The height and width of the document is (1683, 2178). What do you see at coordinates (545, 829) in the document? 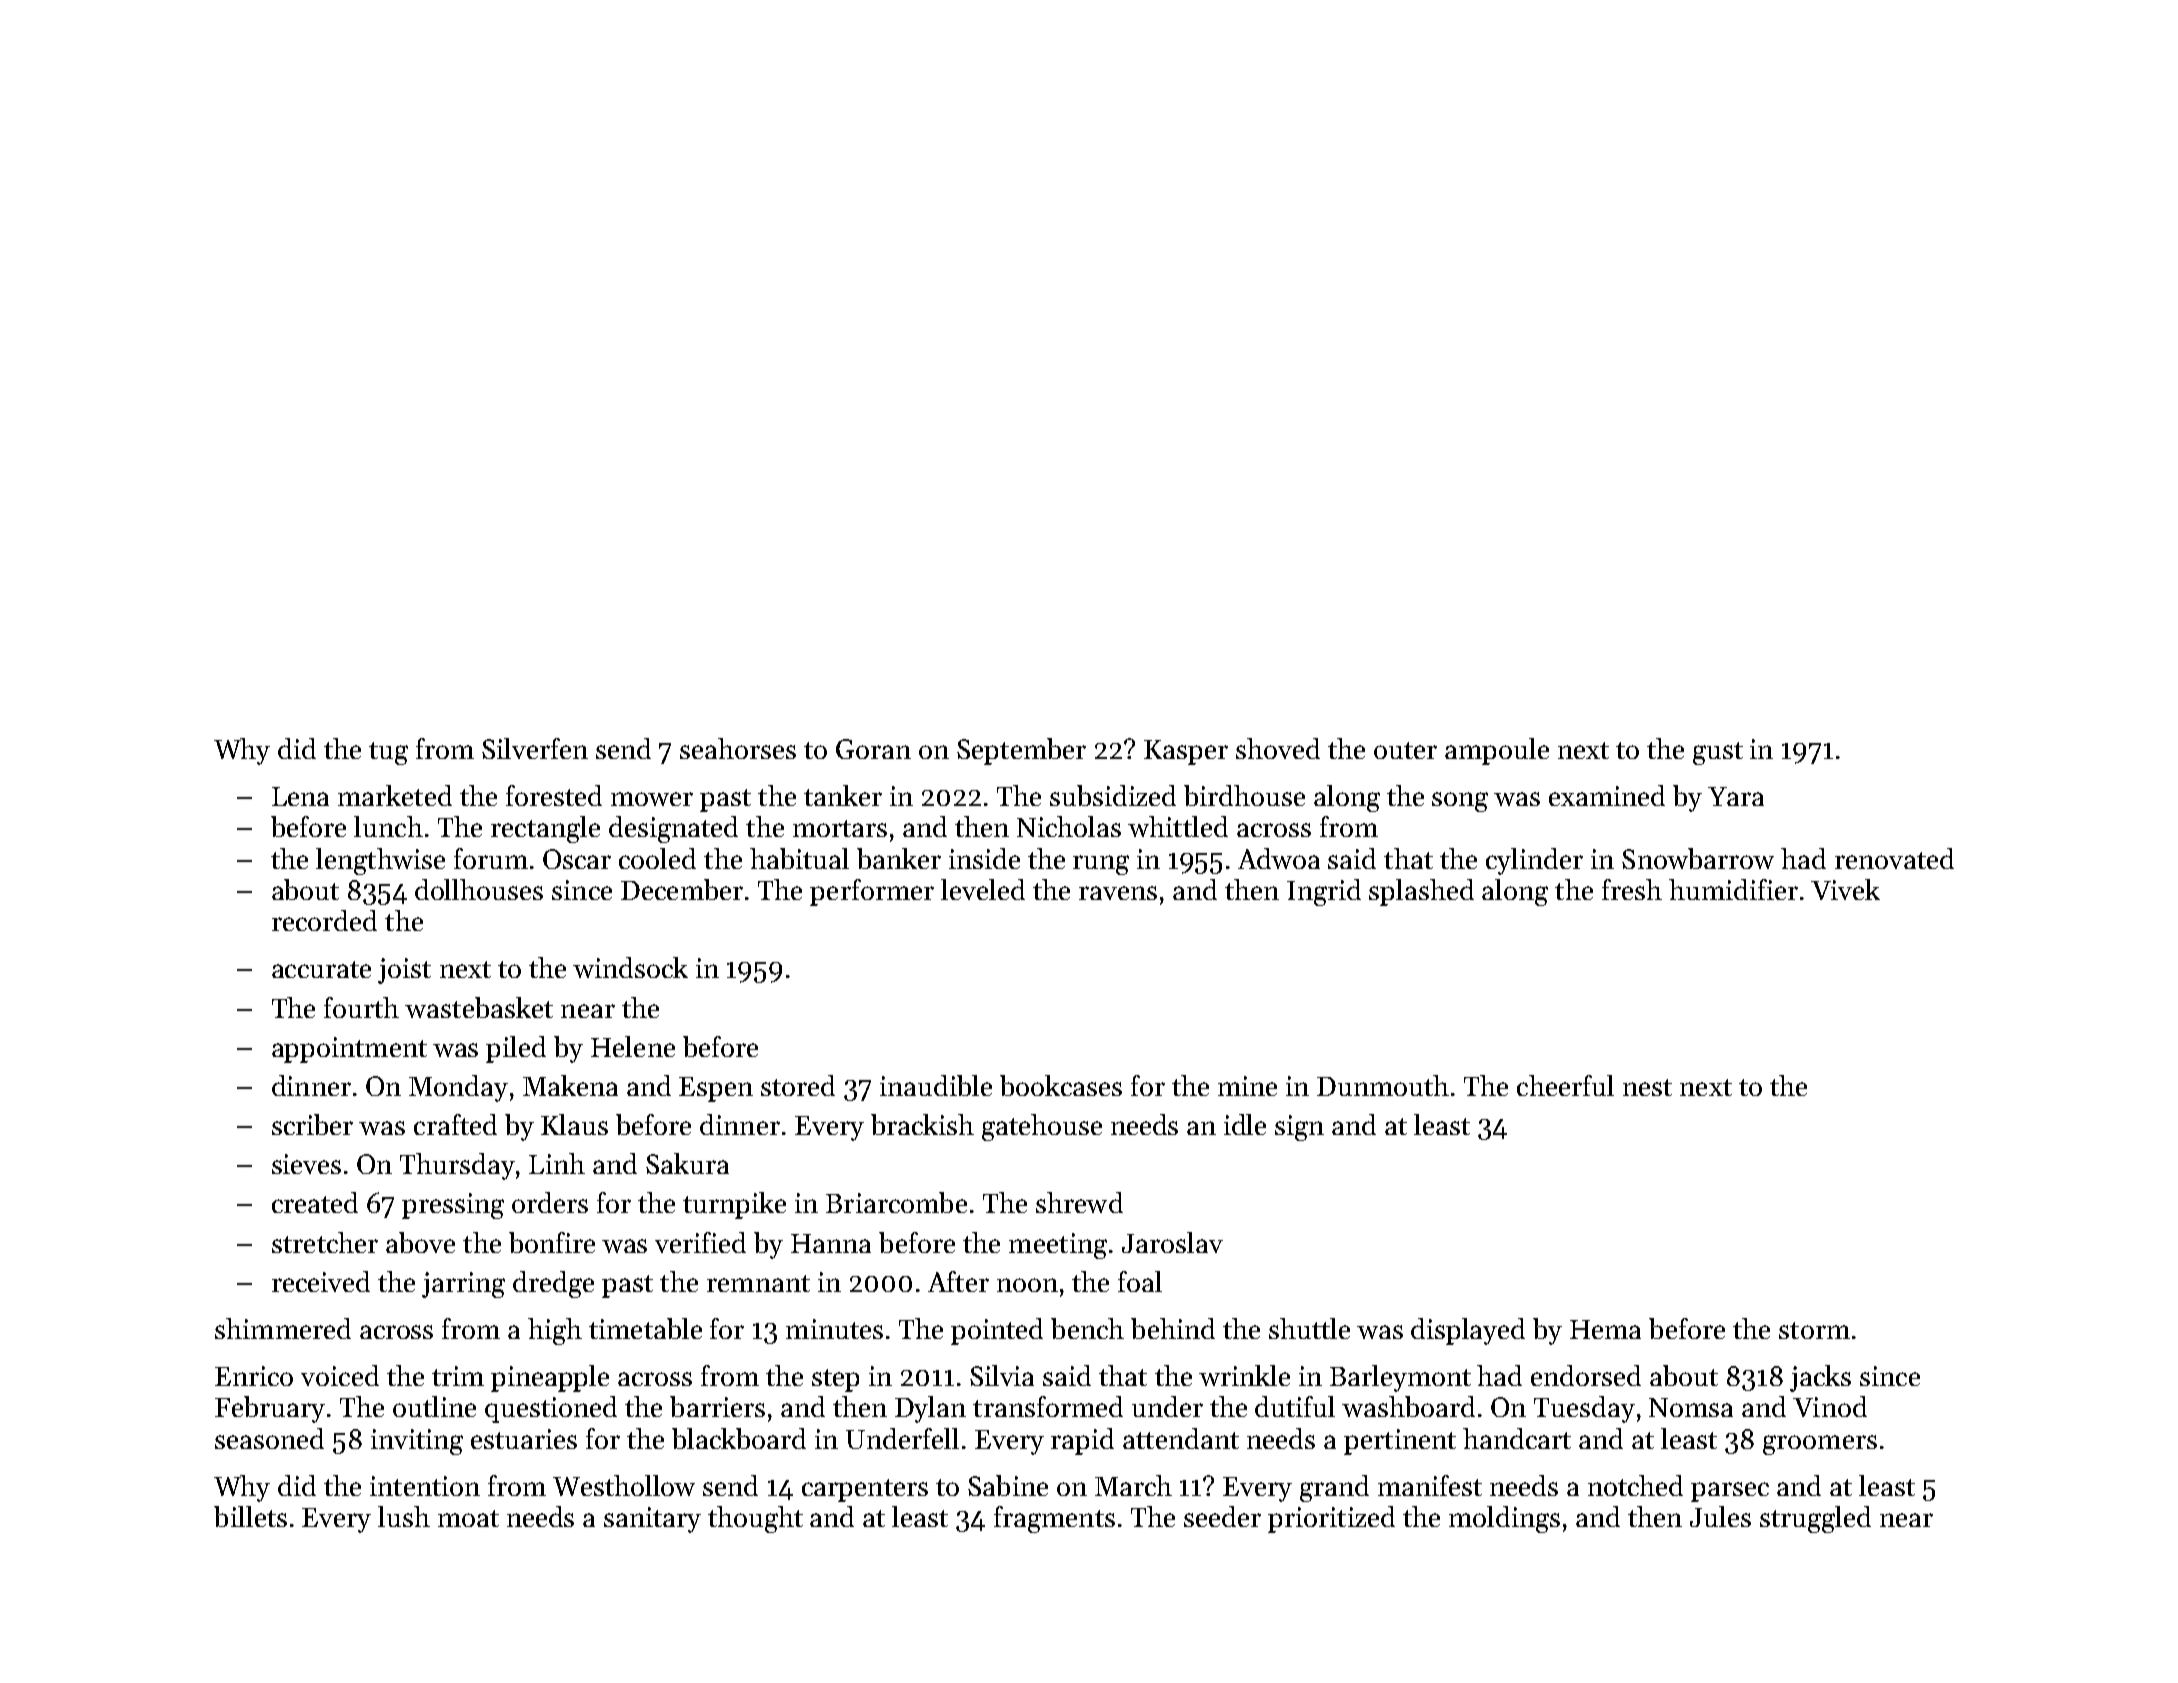
I see `rectangle` at bounding box center [545, 829].
